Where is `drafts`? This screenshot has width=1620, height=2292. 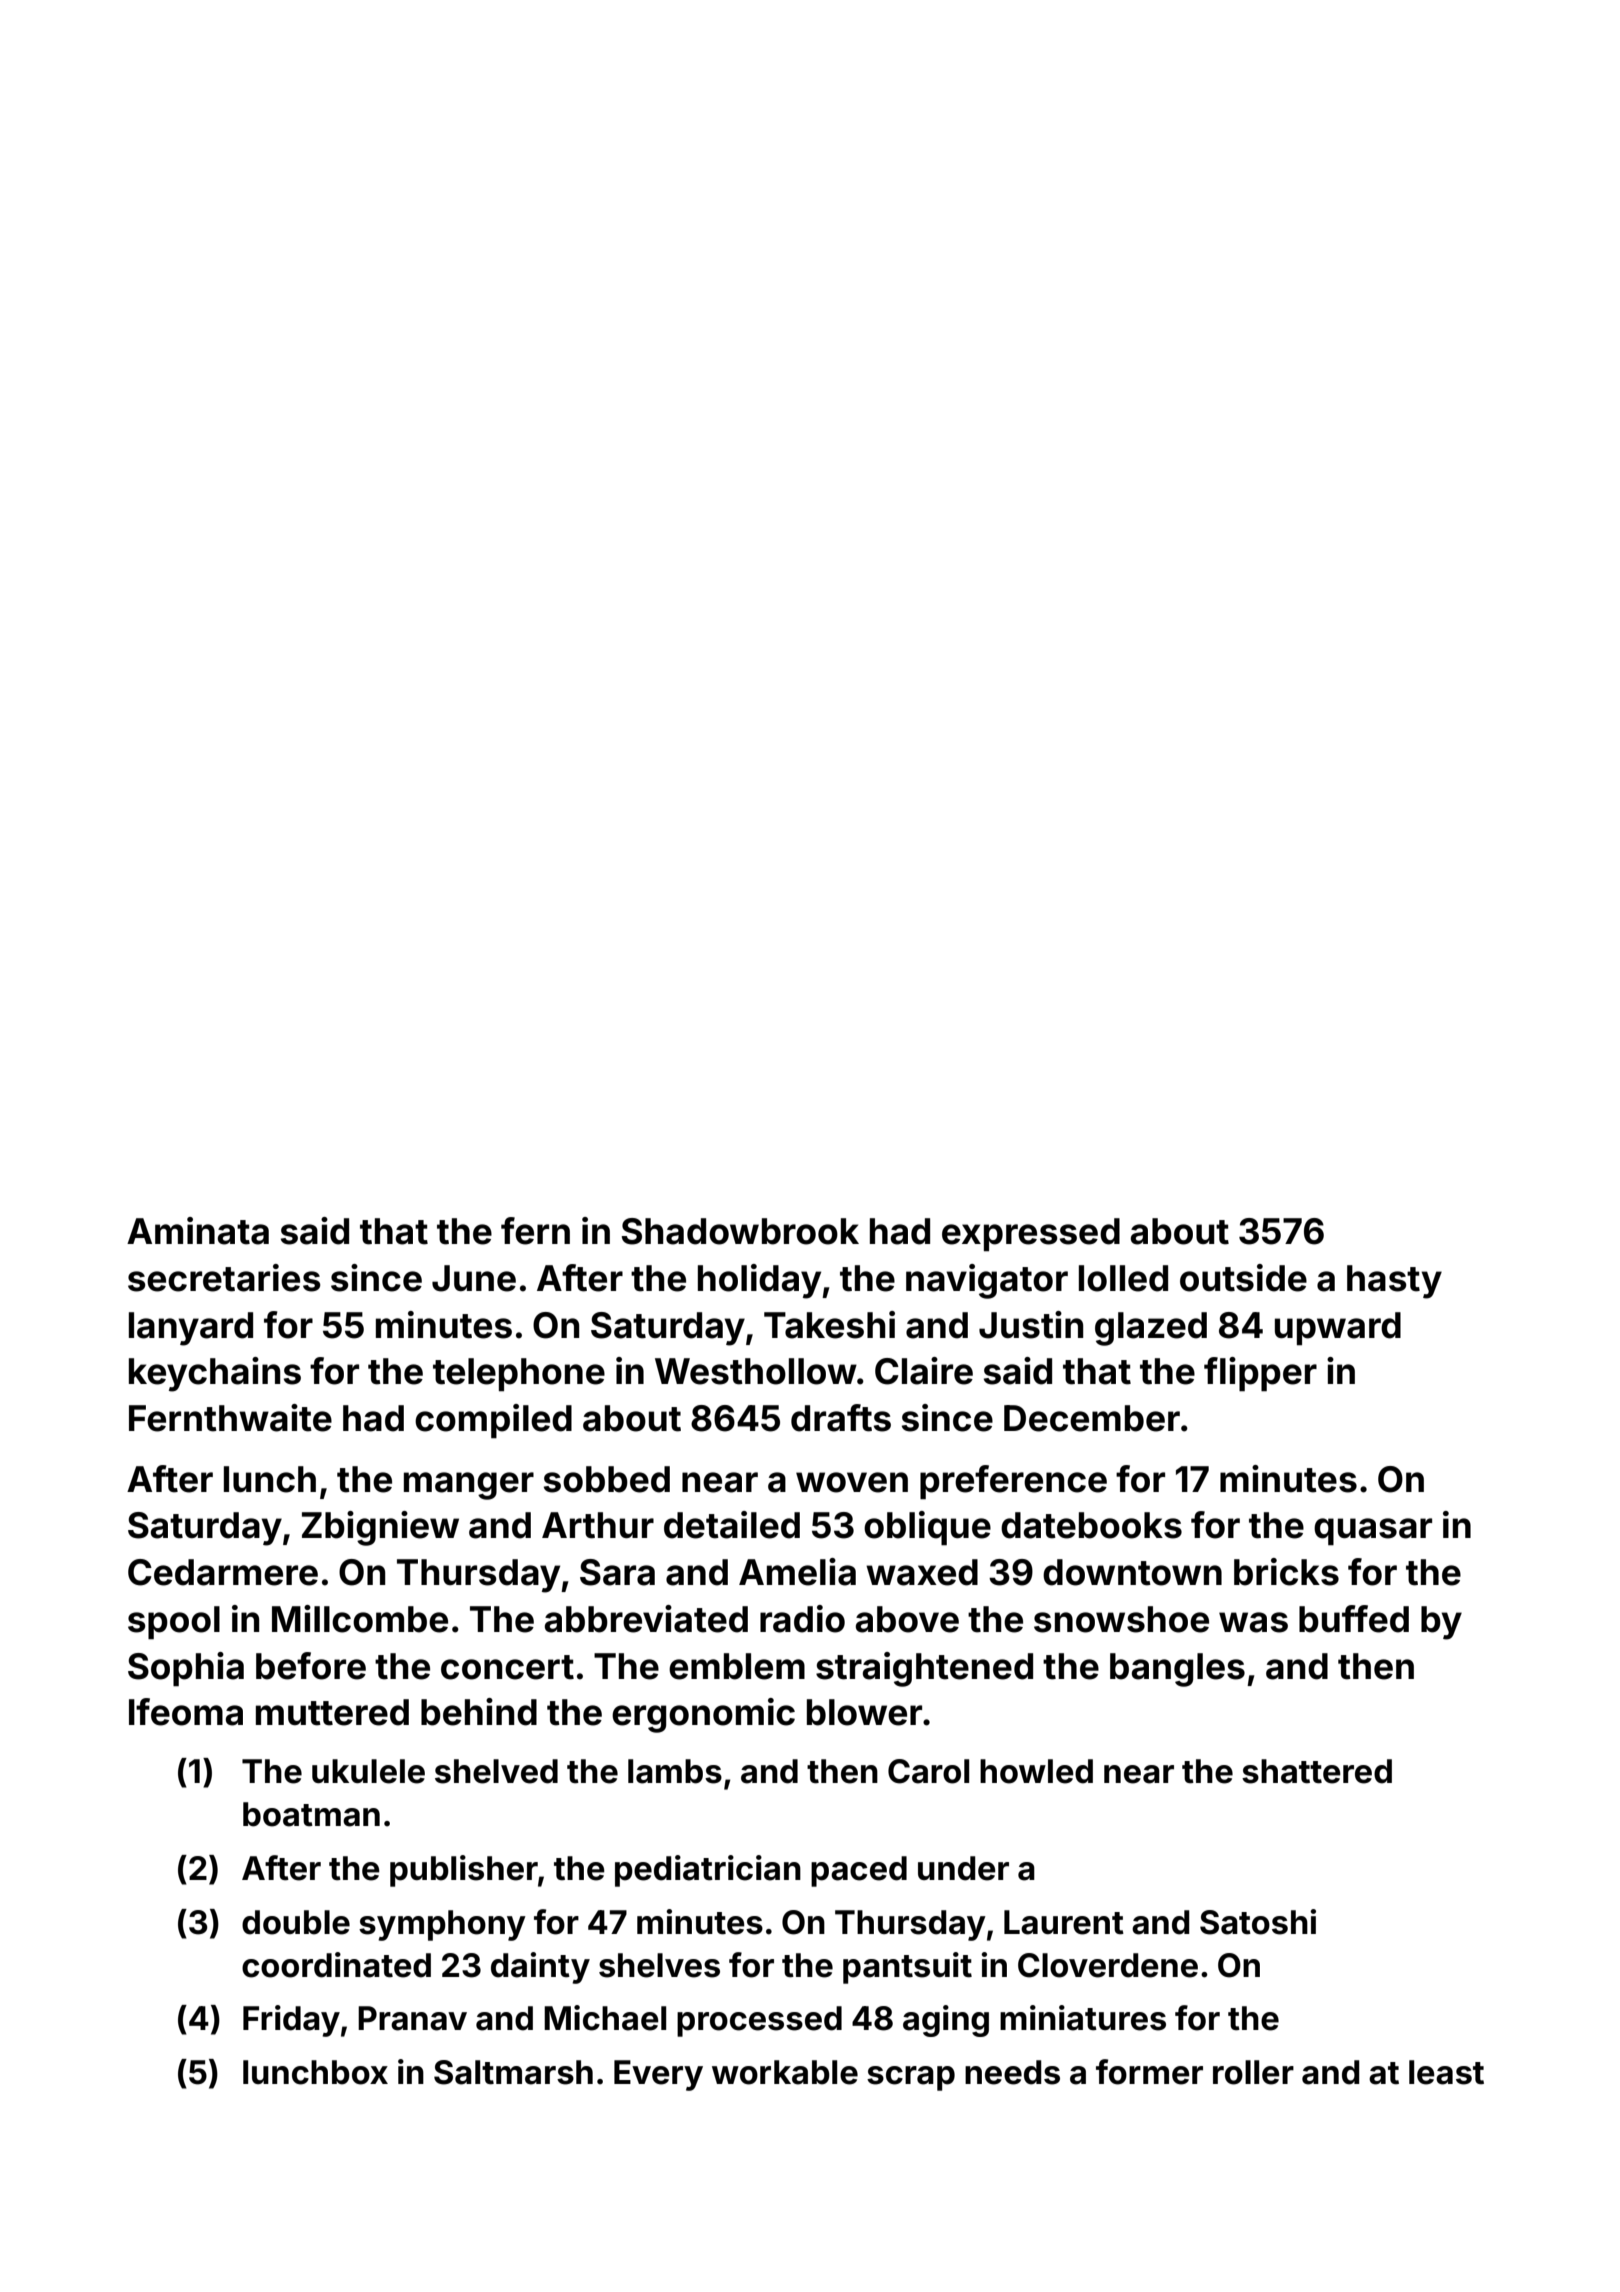 drafts is located at coordinates (841, 1418).
